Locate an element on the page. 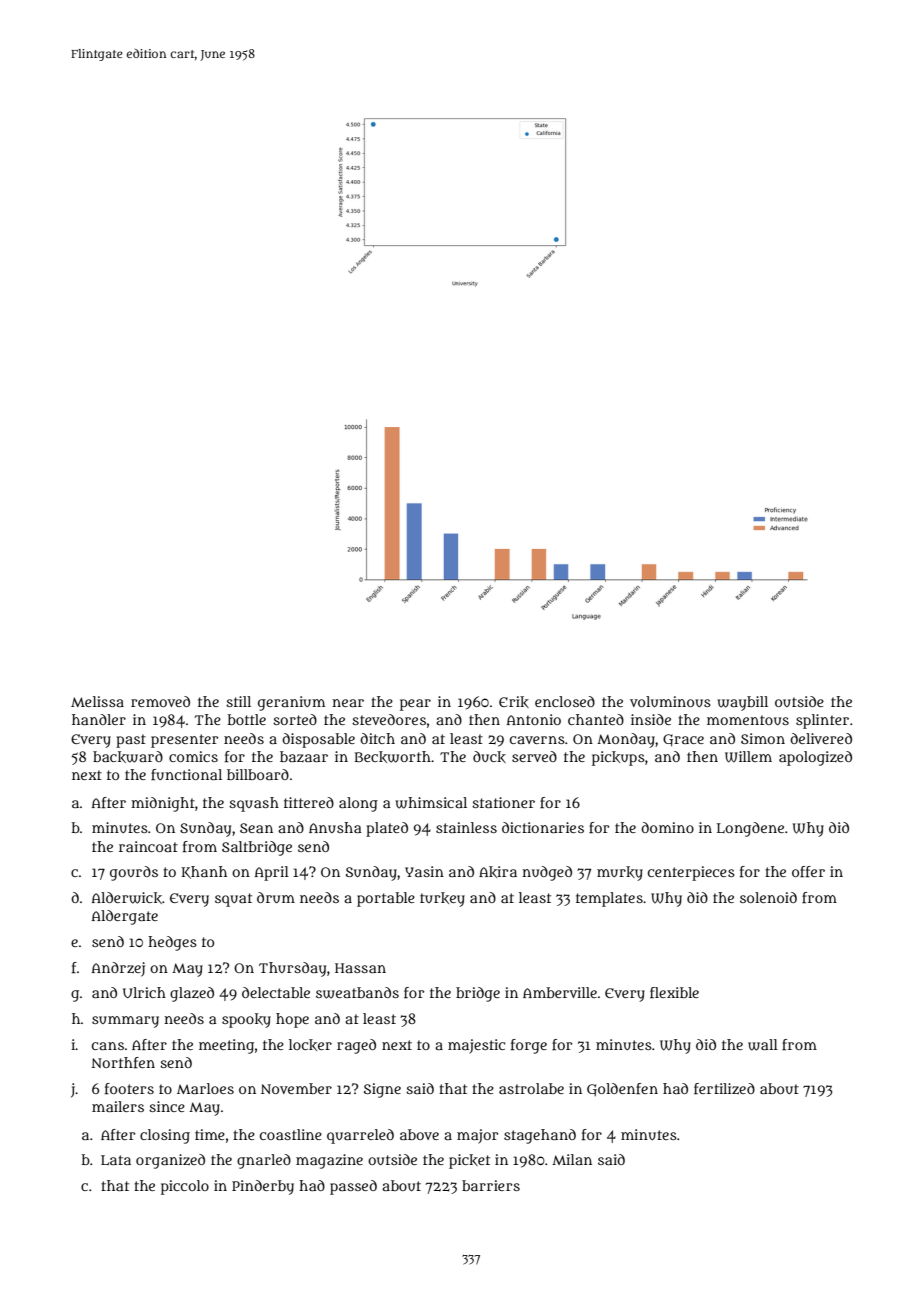 This document has height=1308, width=924. flexible is located at coordinates (674, 992).
